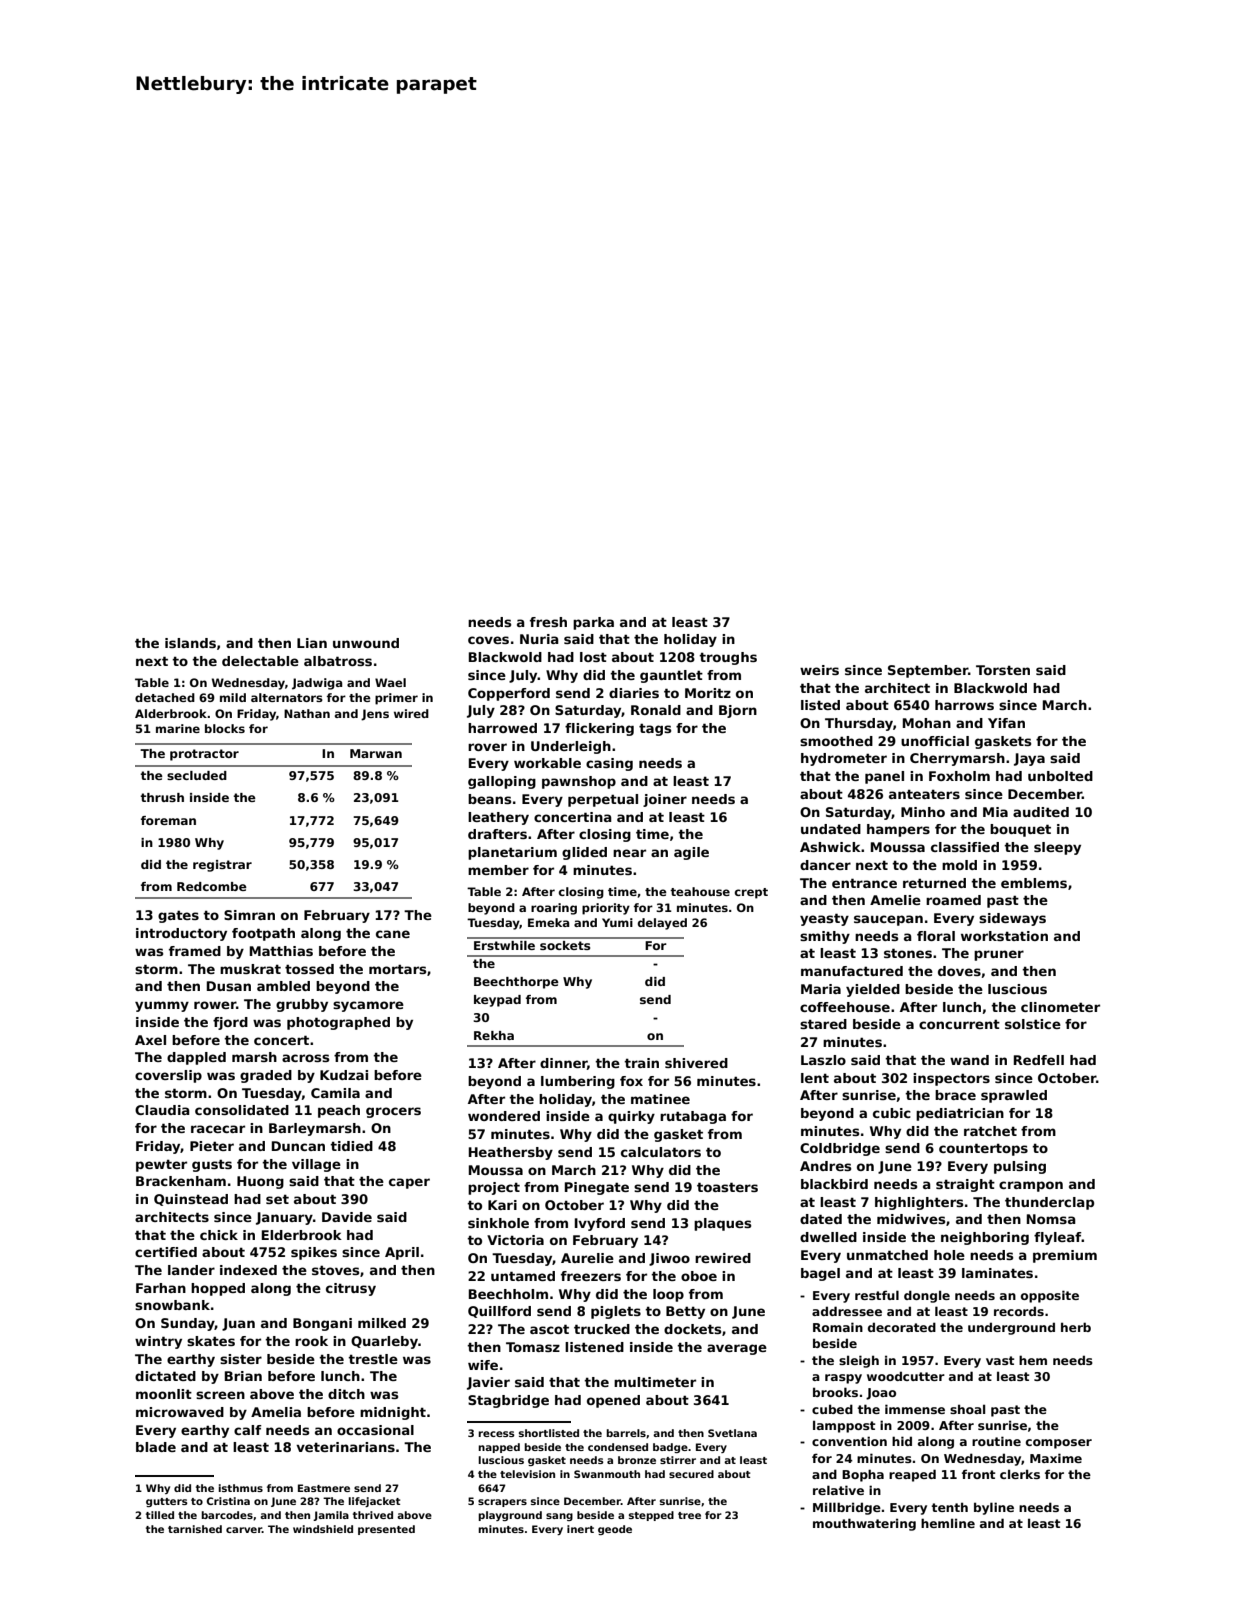 The width and height of the screenshot is (1236, 1600). I want to click on footpath, so click(263, 934).
